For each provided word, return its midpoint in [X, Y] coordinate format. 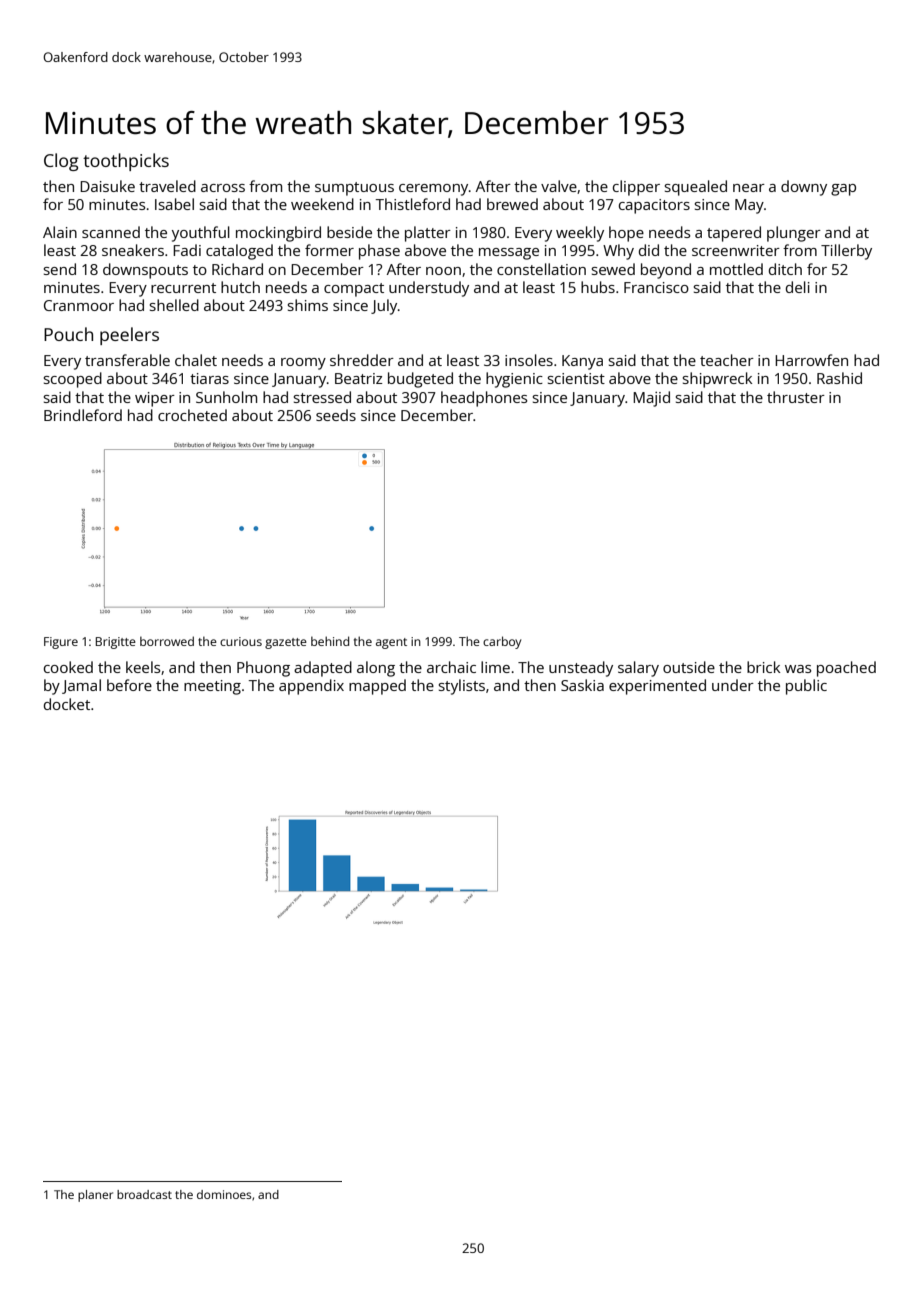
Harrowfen [811, 360]
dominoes [224, 1194]
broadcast [144, 1194]
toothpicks [126, 162]
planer [95, 1196]
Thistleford [412, 204]
